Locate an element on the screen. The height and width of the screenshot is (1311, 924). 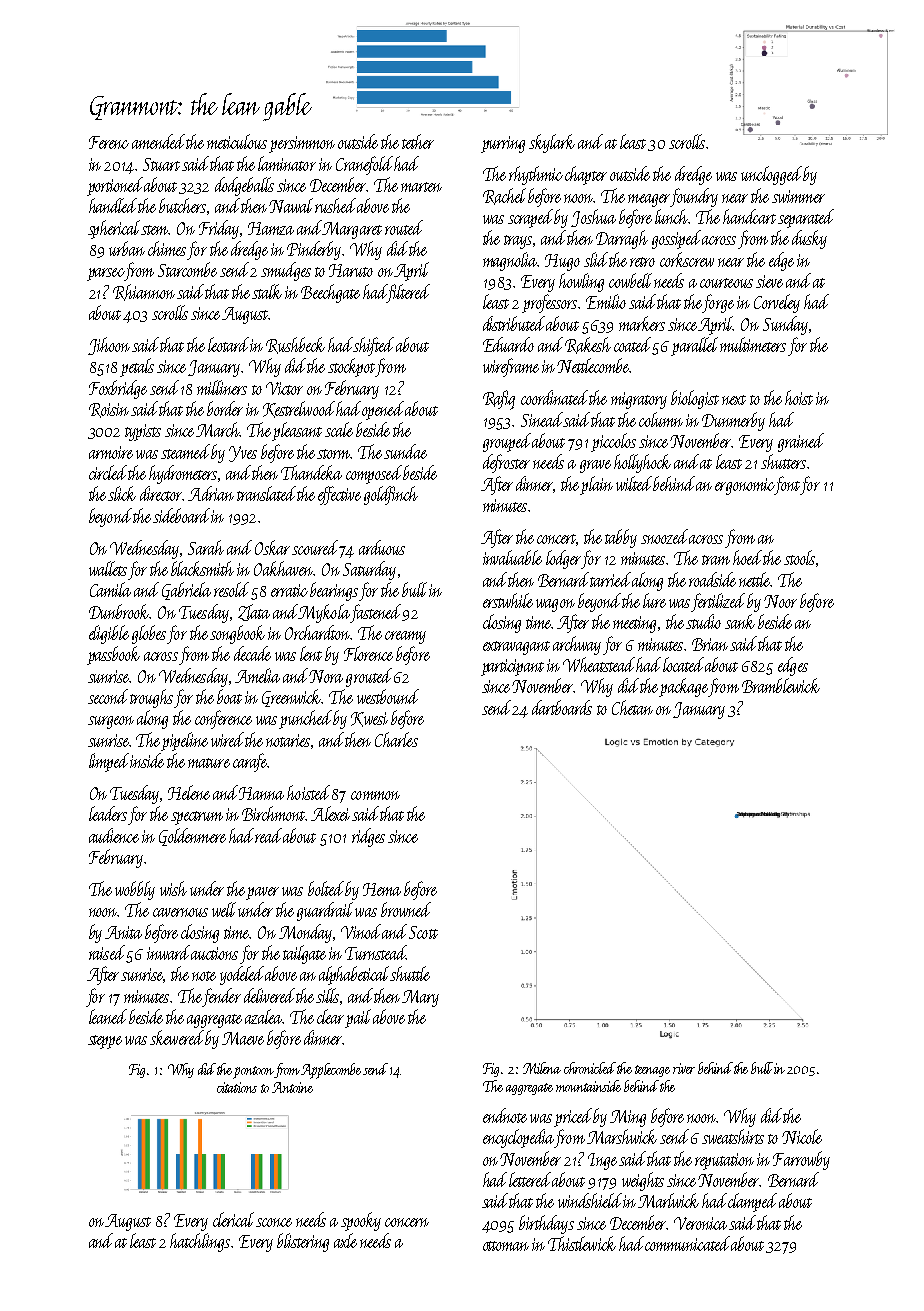
tether is located at coordinates (418, 141).
